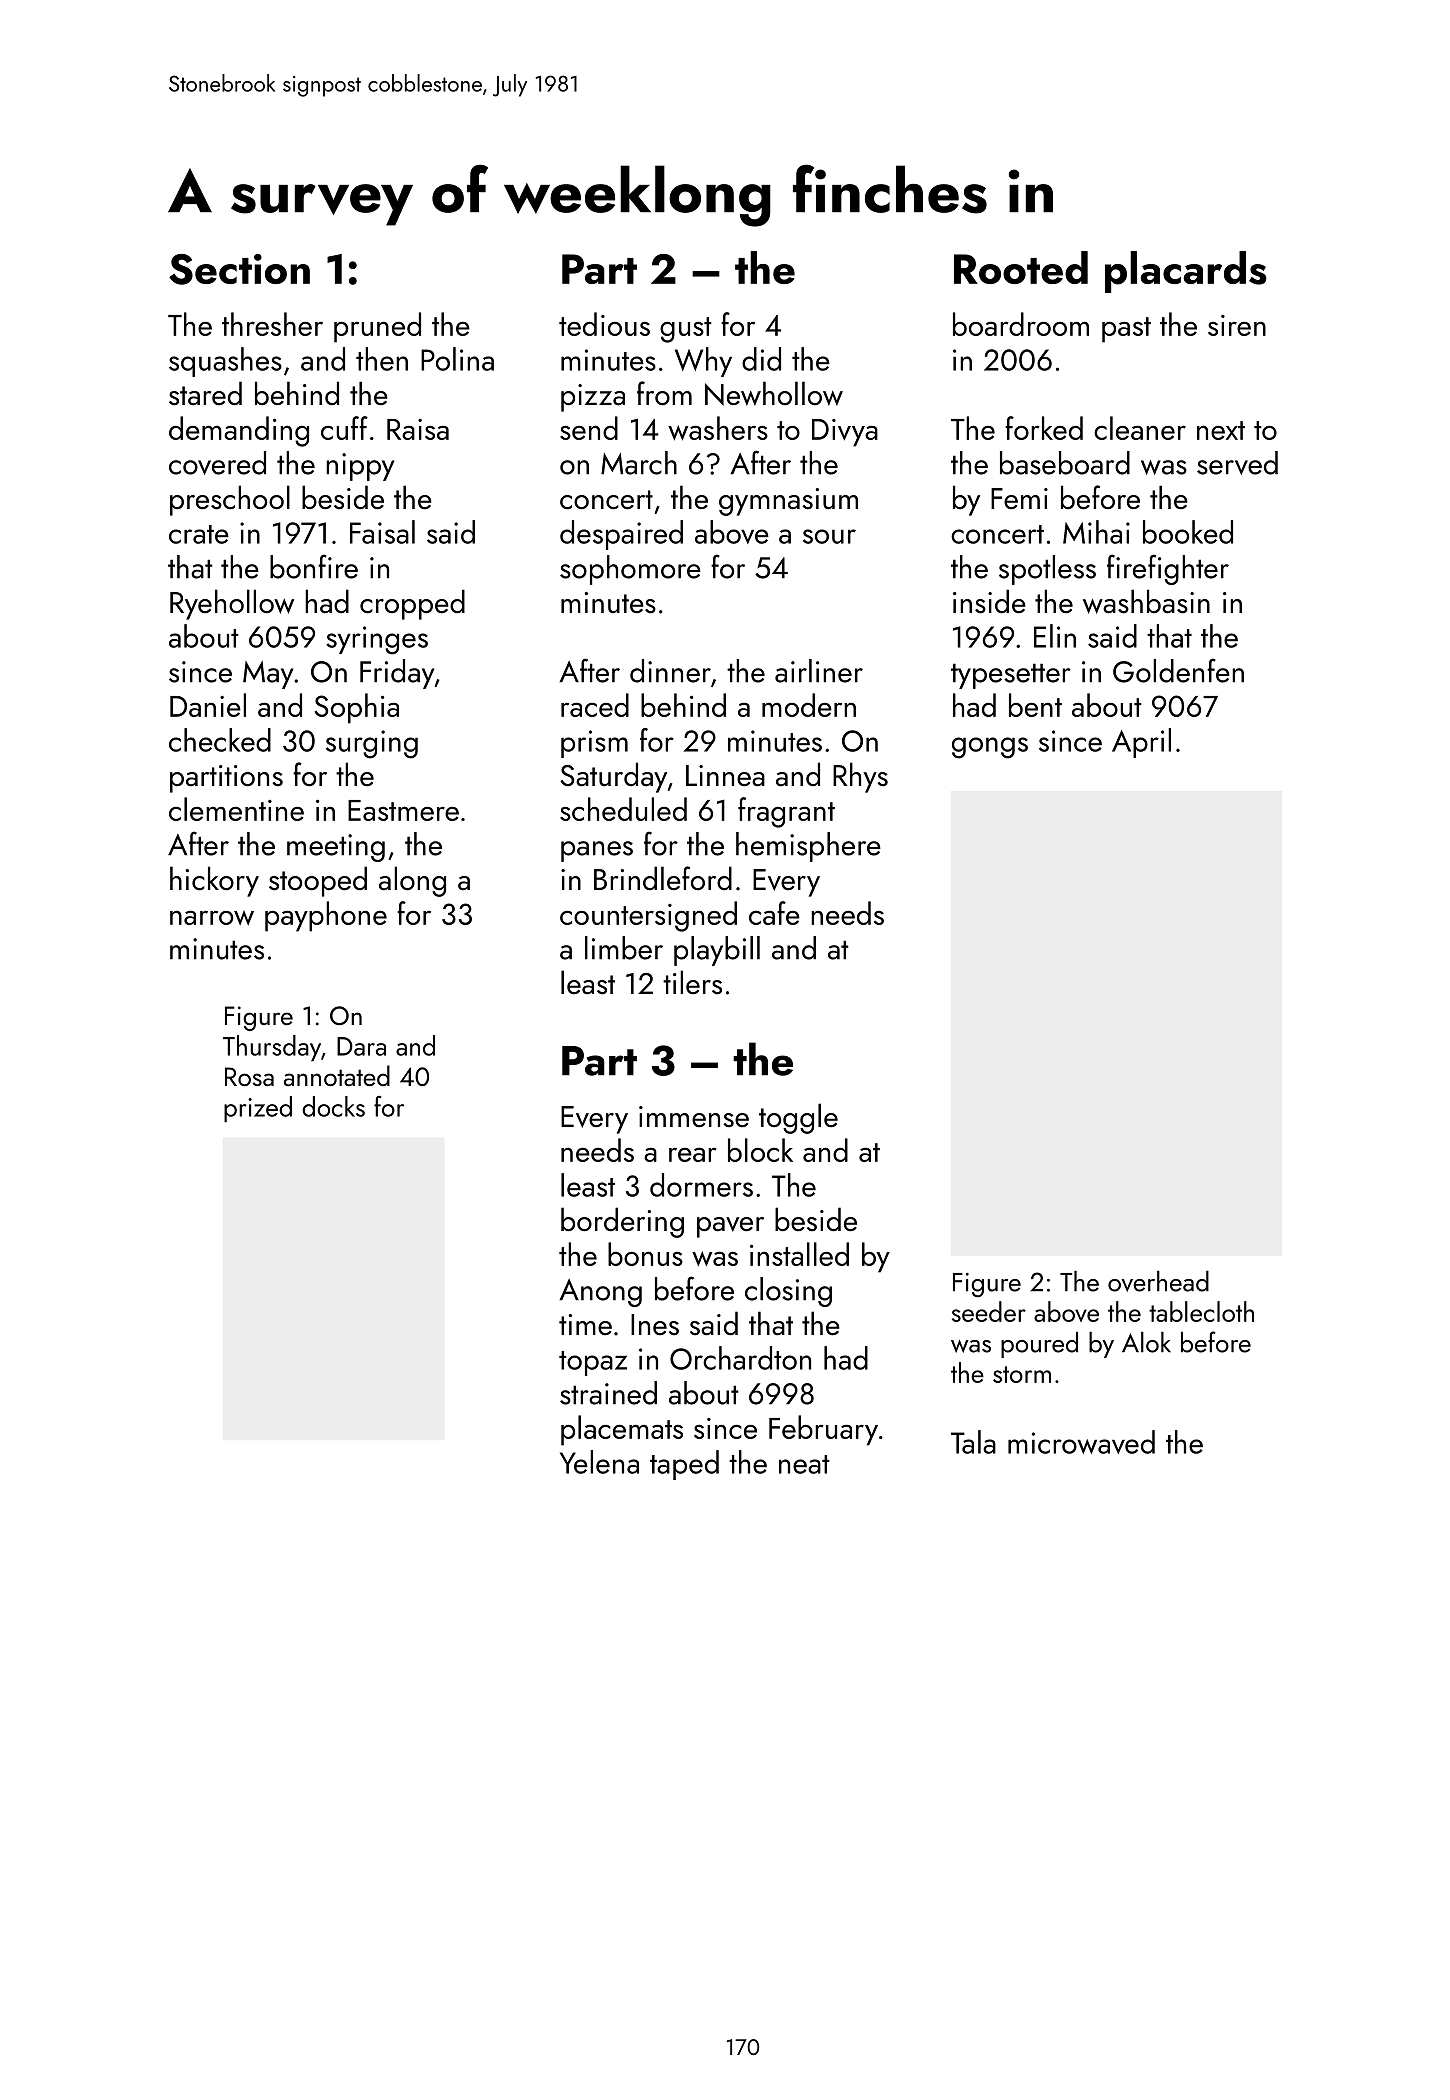 The width and height of the page is (1450, 2100). Describe the element at coordinates (788, 1292) in the page. I see `closing` at that location.
